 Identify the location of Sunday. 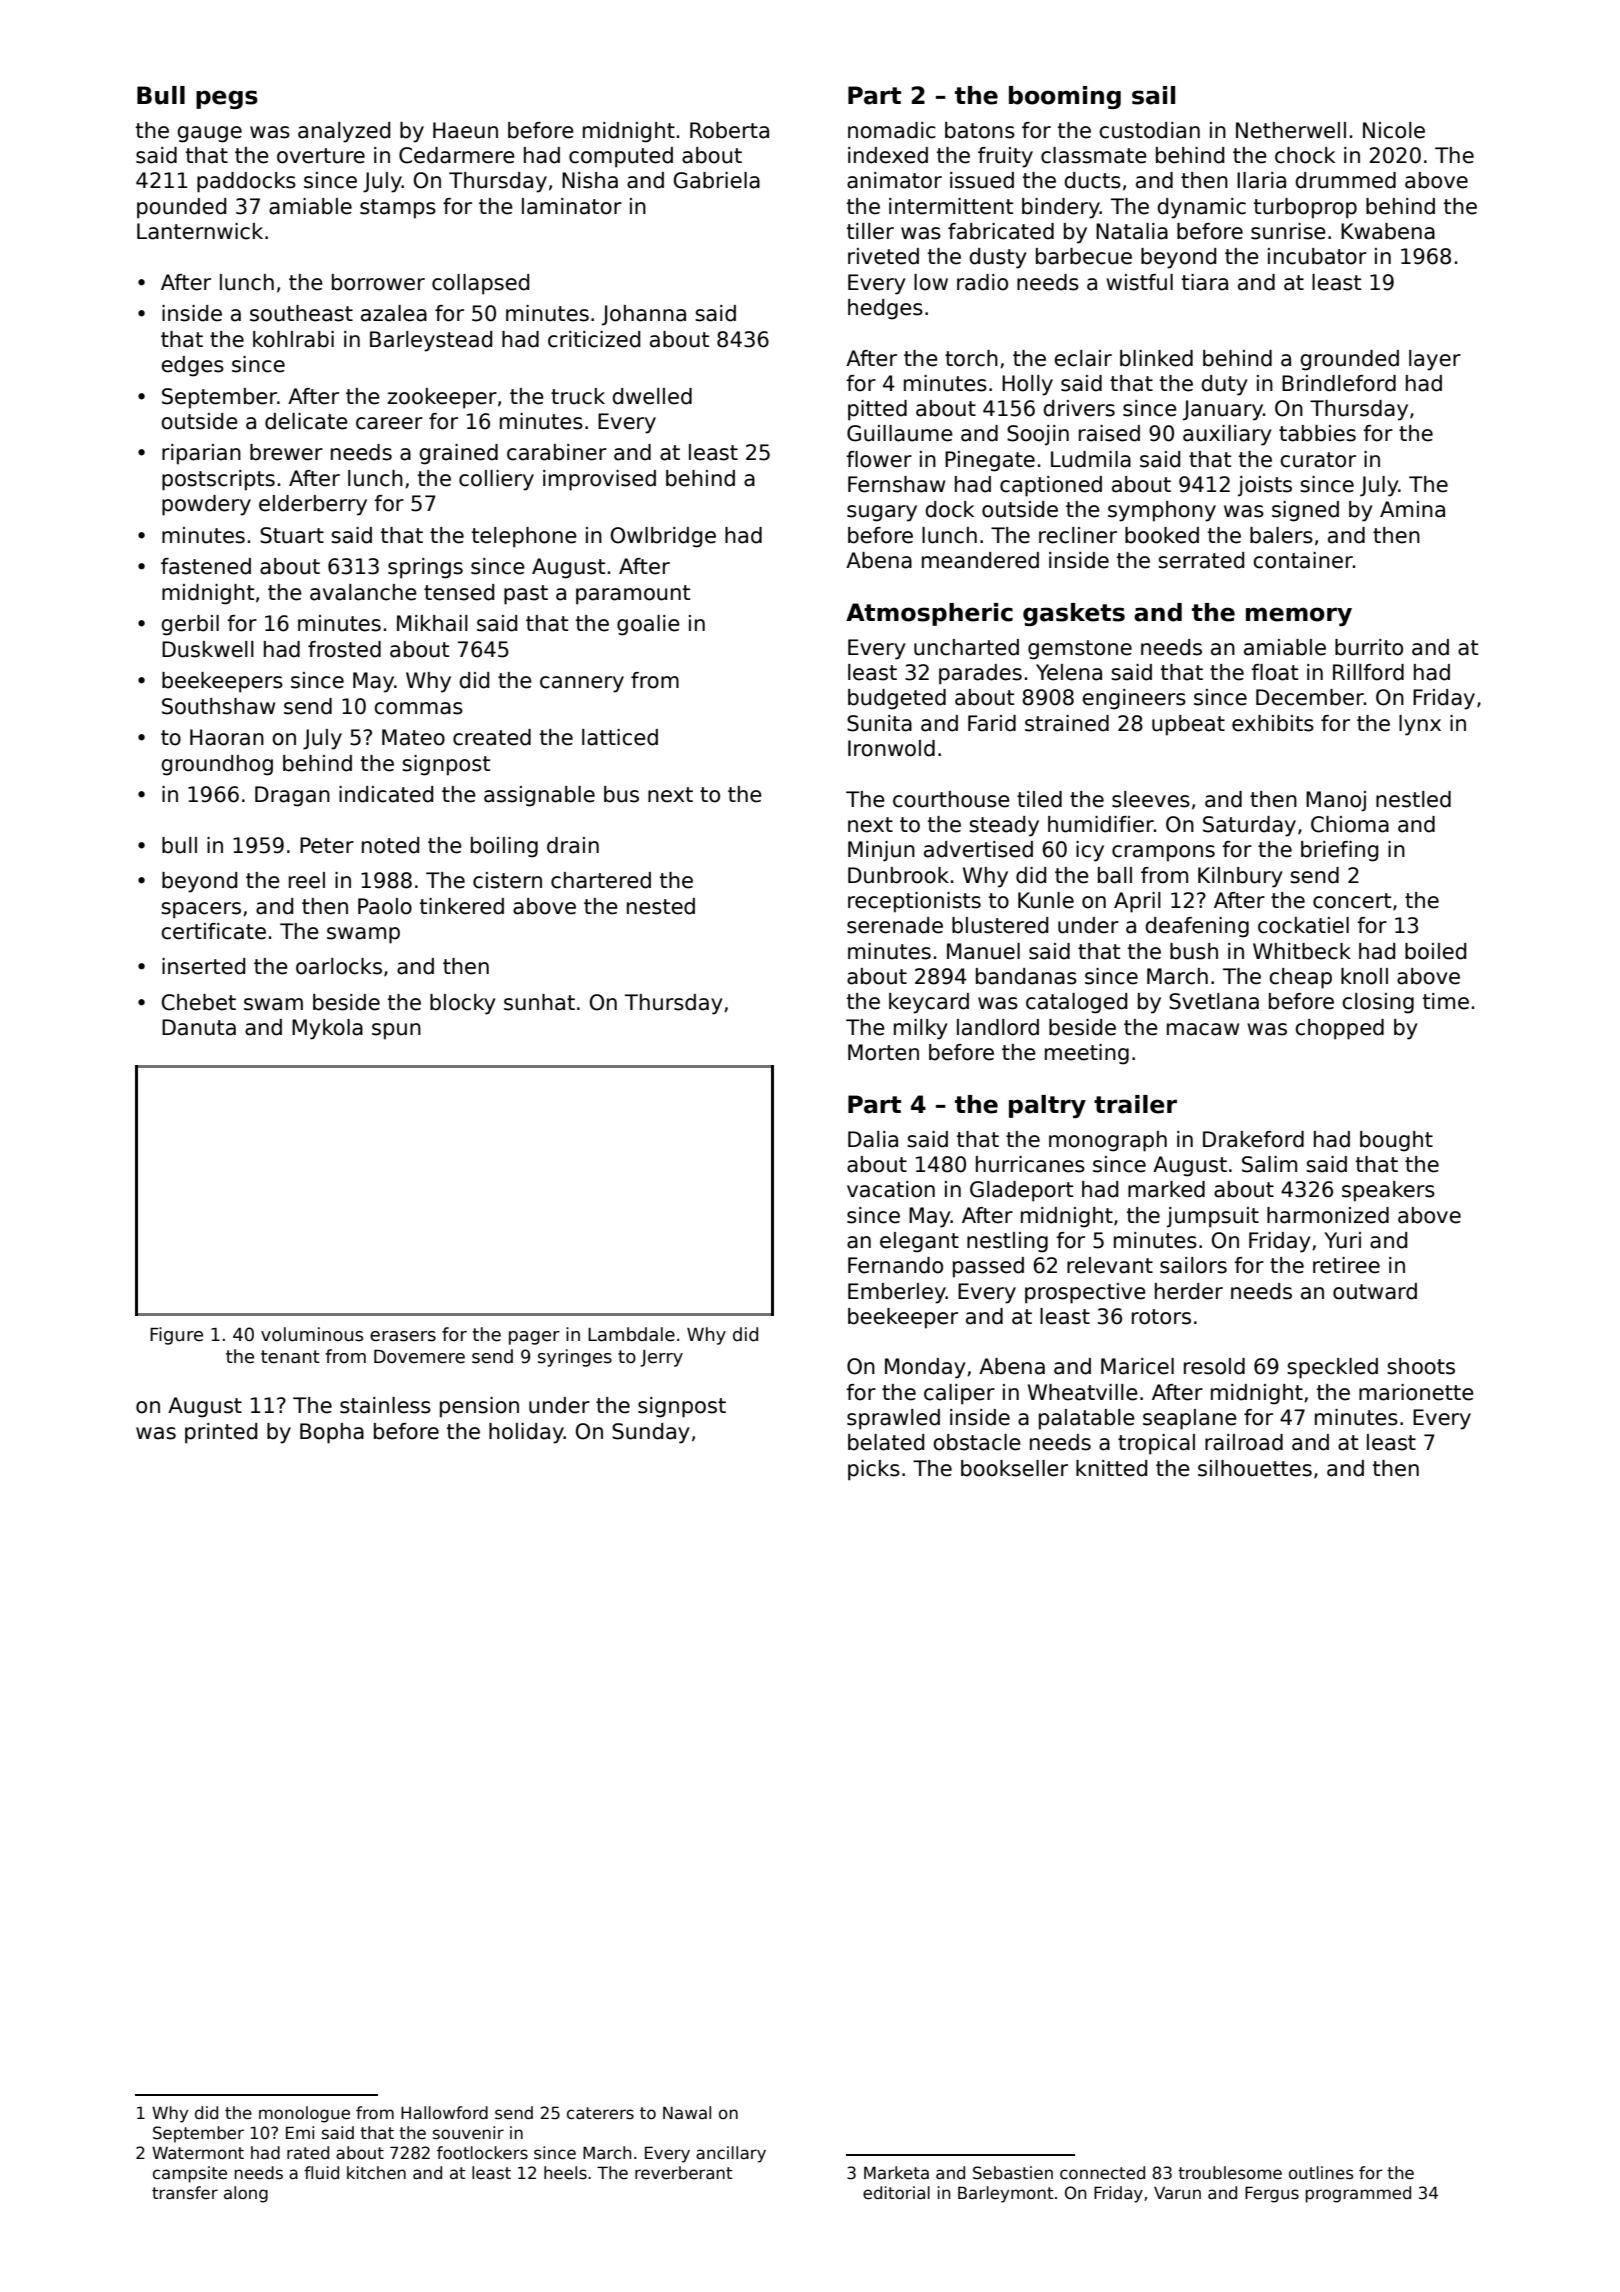
(651, 1433).
